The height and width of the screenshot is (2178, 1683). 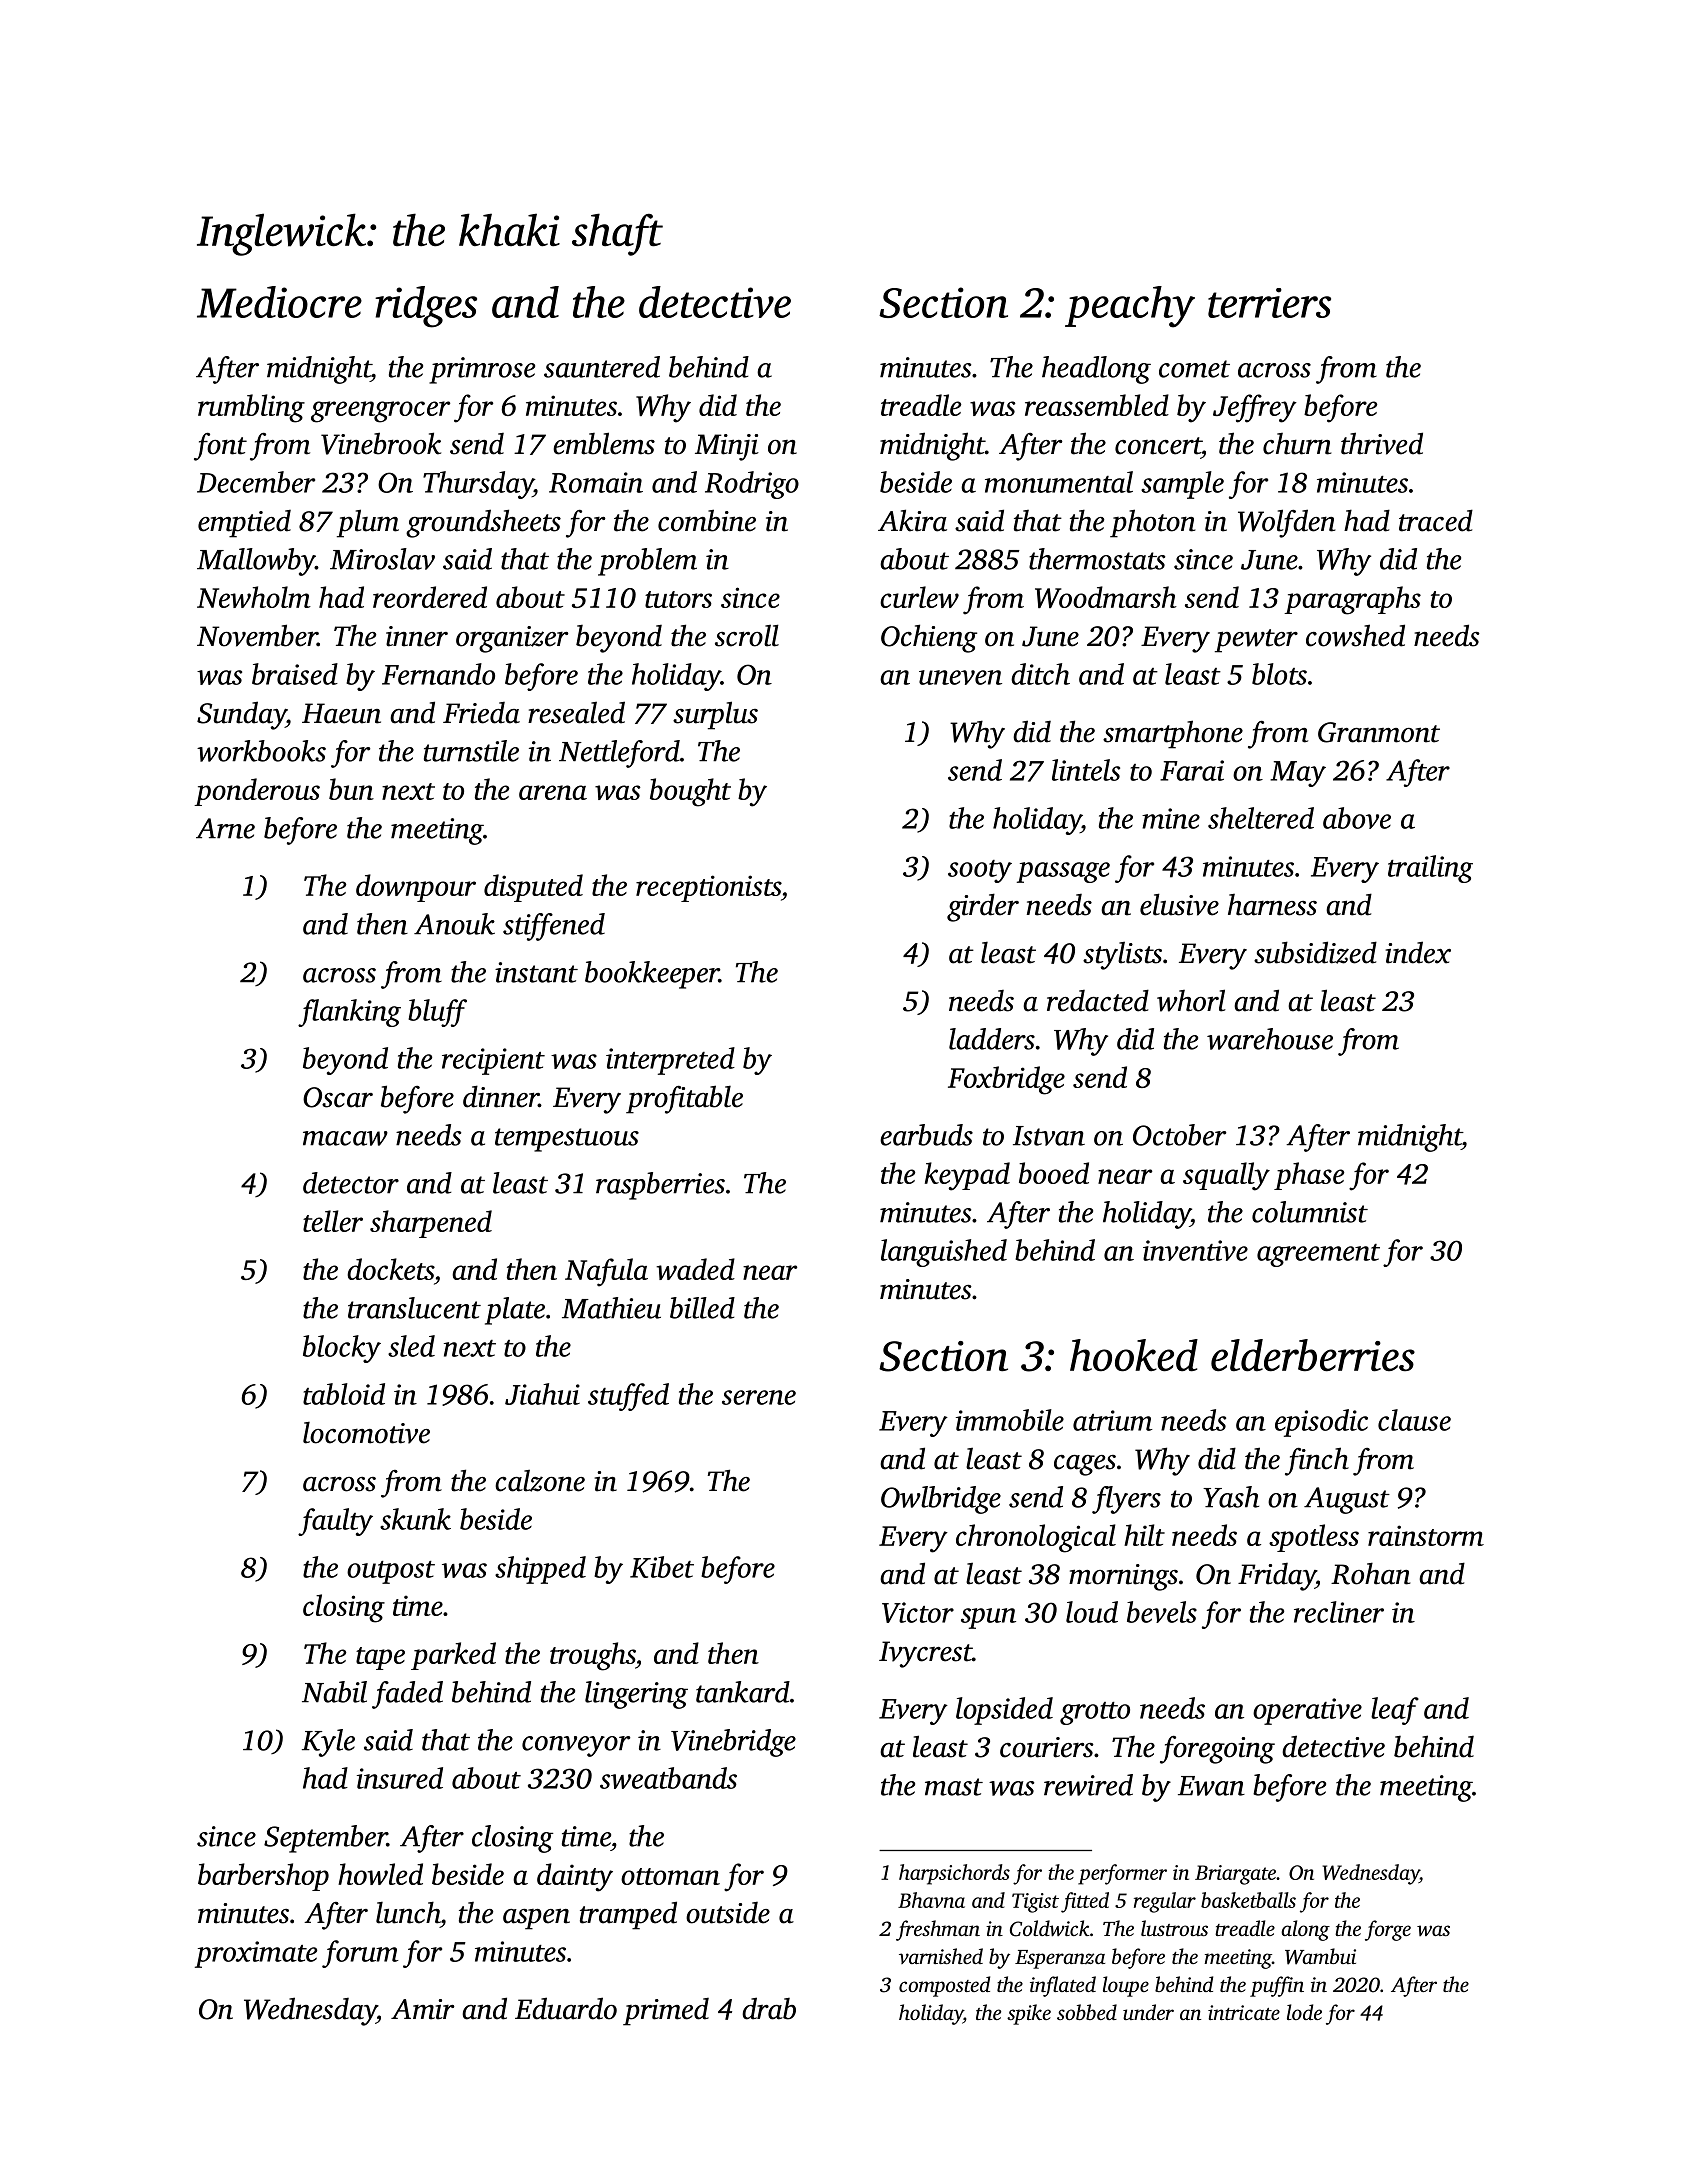 I want to click on terriers, so click(x=1269, y=303).
